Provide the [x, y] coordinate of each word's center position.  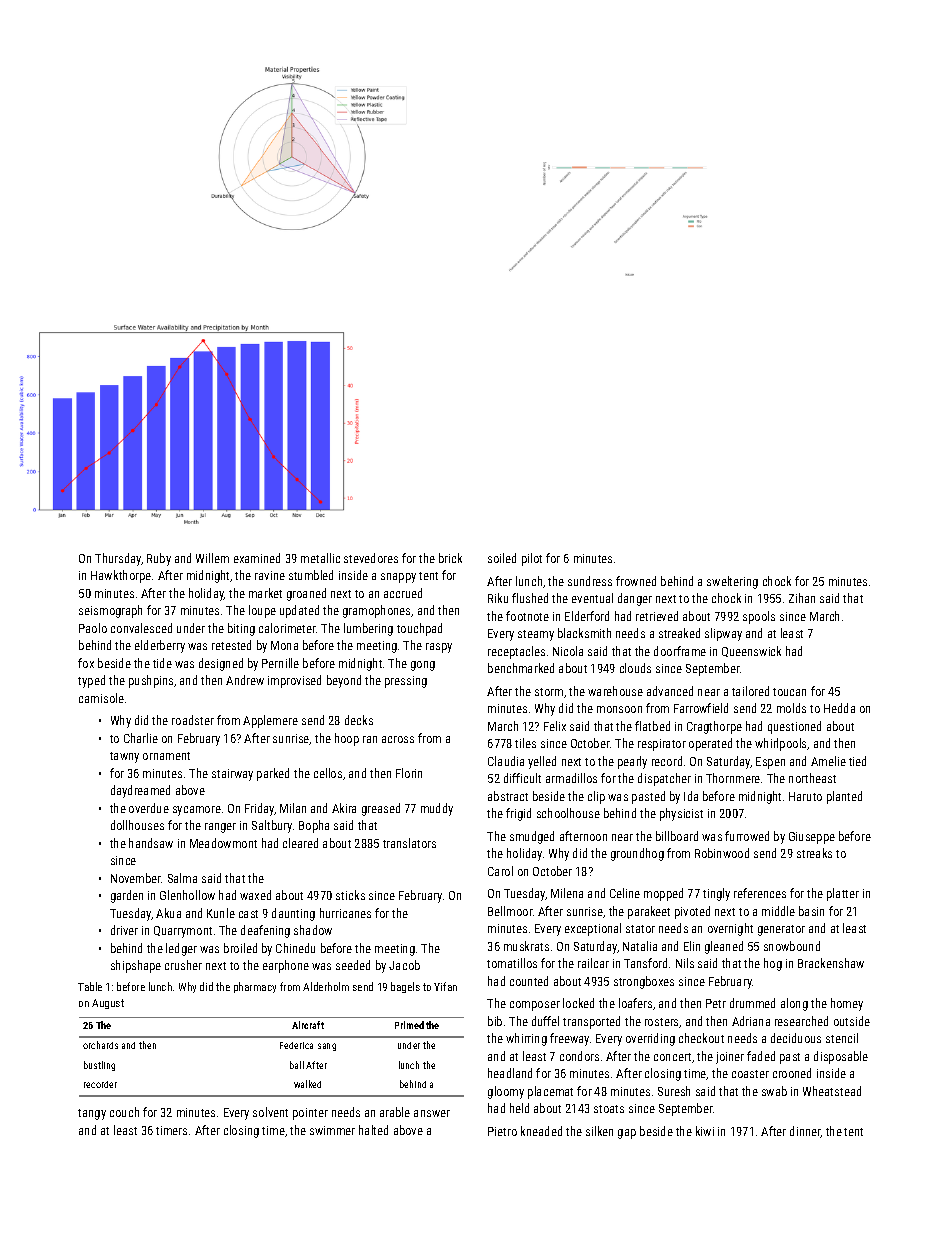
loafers [635, 1003]
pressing [406, 682]
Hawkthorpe [121, 576]
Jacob [404, 965]
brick [450, 558]
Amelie [828, 761]
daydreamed [140, 791]
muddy [437, 809]
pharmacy [255, 987]
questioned [794, 727]
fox [86, 663]
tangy [92, 1114]
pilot [532, 559]
